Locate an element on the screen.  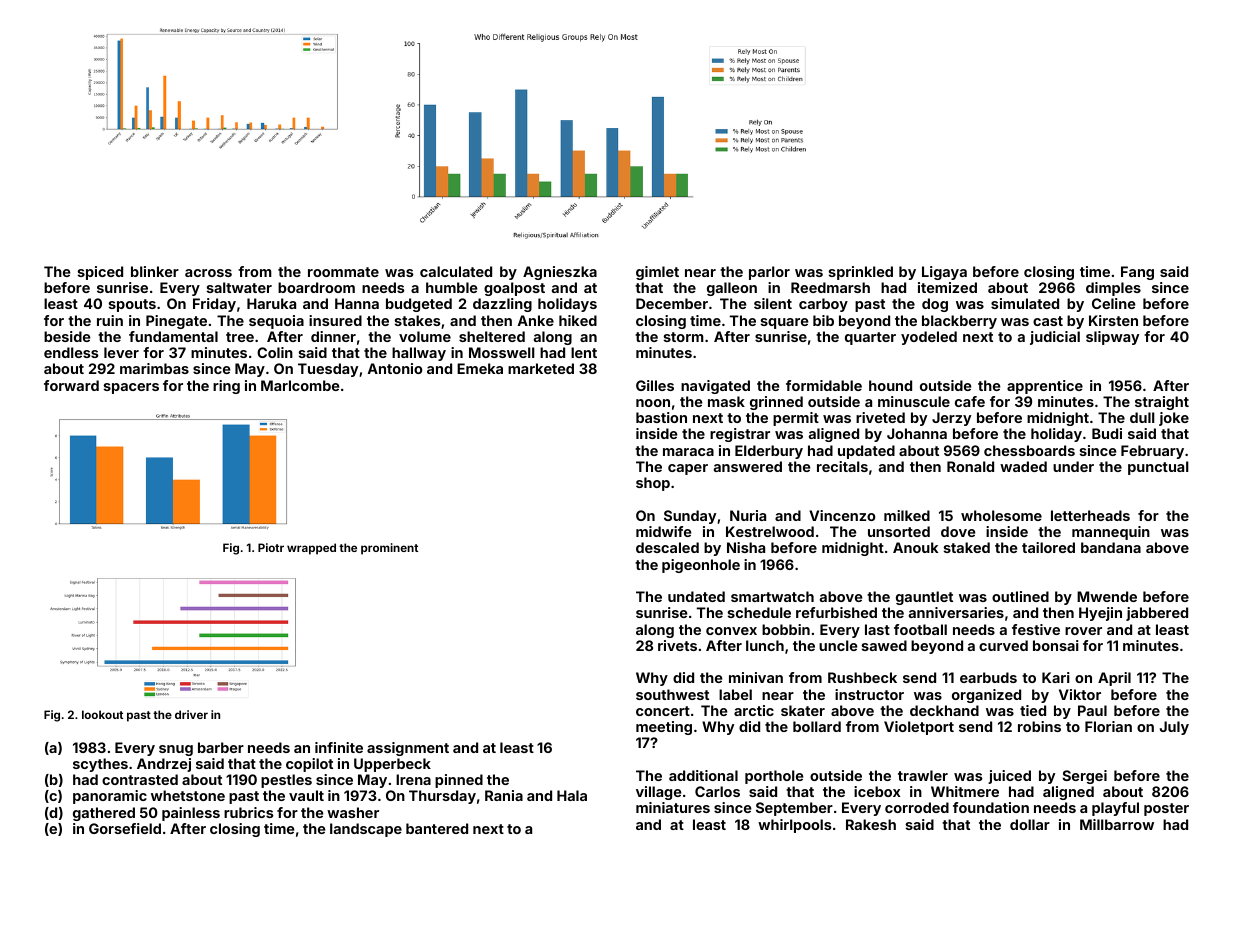
prominent is located at coordinates (389, 549).
